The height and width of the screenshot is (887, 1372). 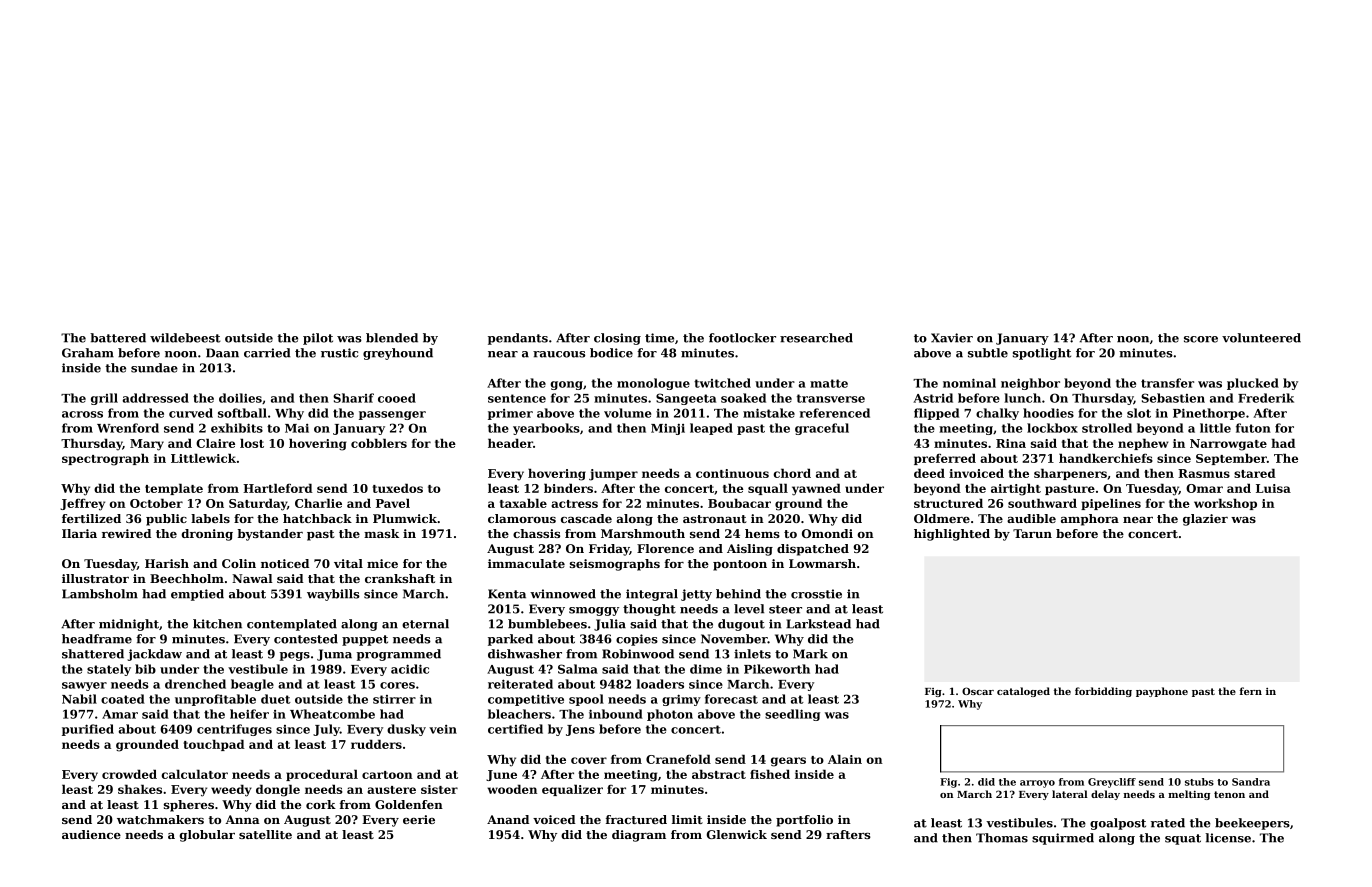 I want to click on purified, so click(x=88, y=730).
